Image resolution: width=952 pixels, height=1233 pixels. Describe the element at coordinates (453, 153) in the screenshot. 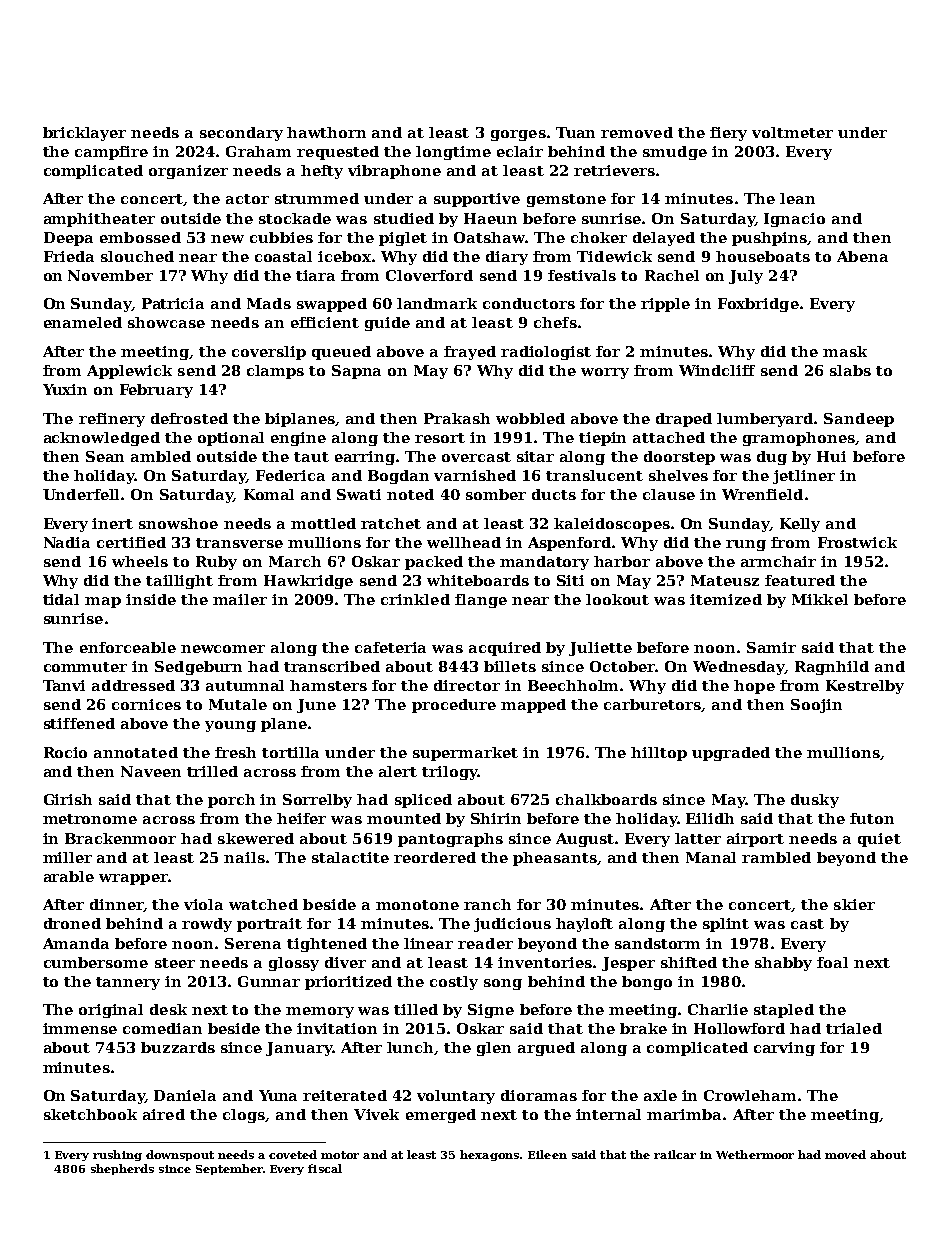

I see `longtime` at that location.
